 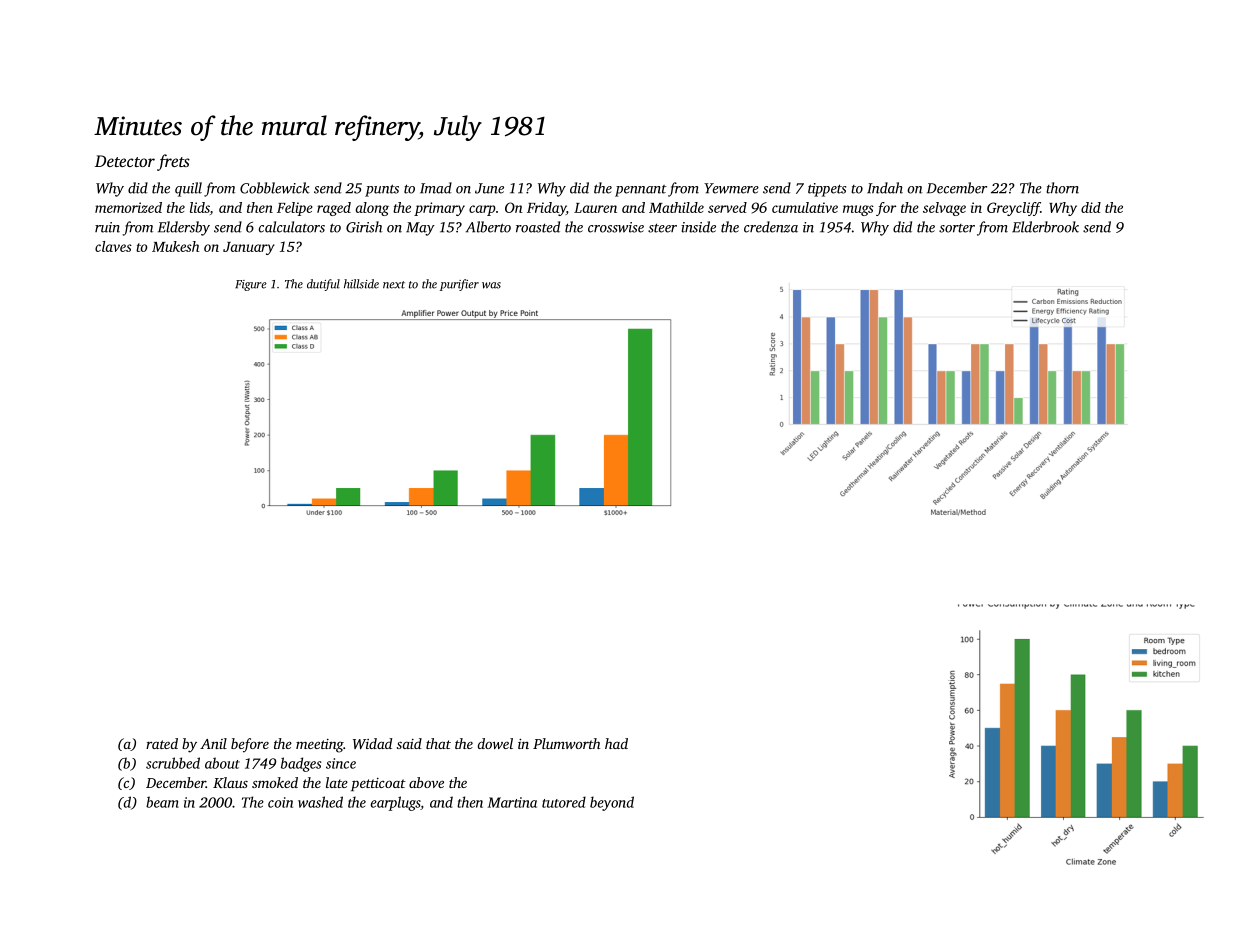 What do you see at coordinates (1045, 227) in the screenshot?
I see `Elderbrook` at bounding box center [1045, 227].
